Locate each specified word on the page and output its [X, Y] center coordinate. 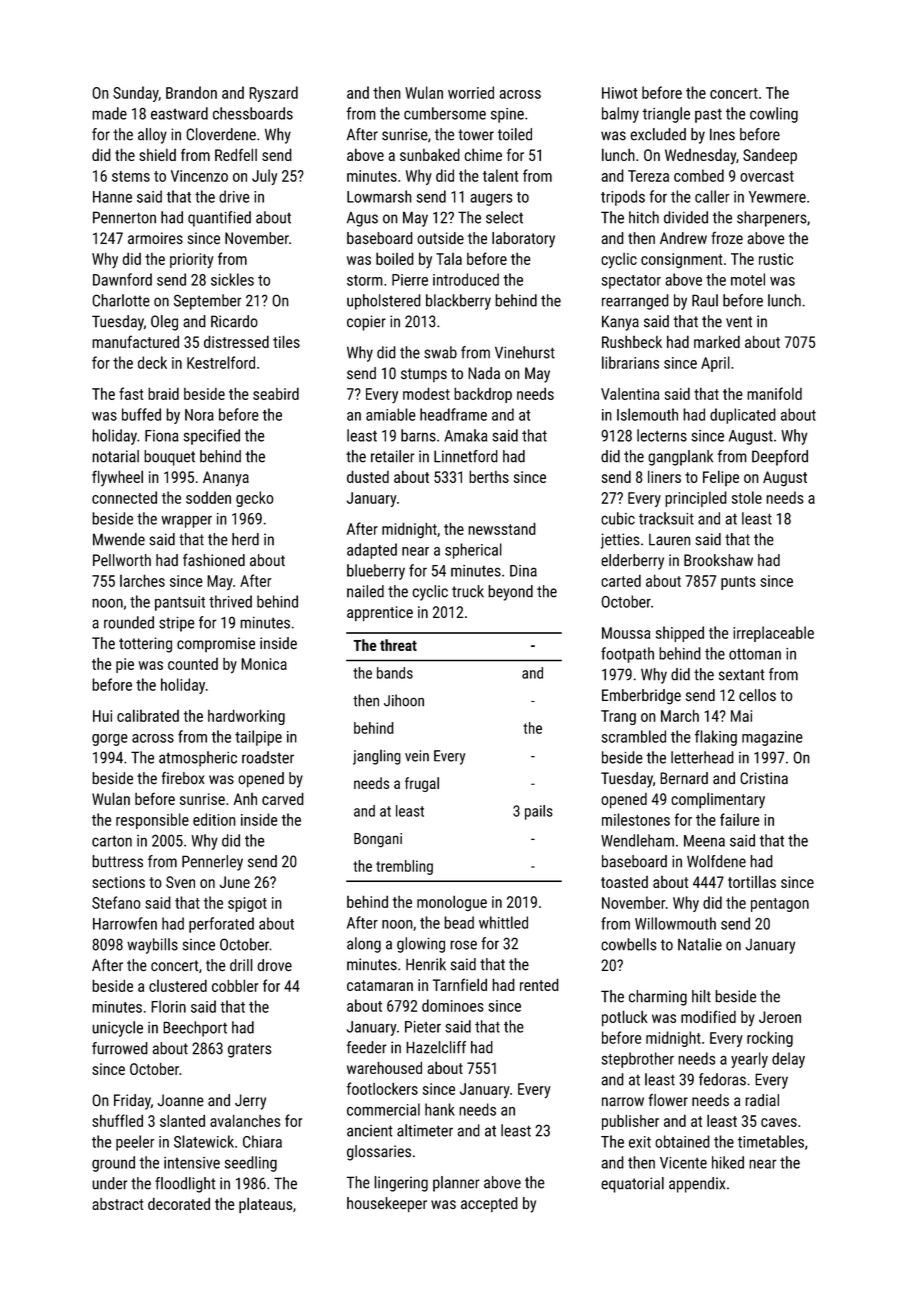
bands [395, 673]
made [109, 113]
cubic [618, 518]
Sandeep [770, 156]
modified [708, 1016]
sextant [741, 675]
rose [463, 945]
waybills [152, 946]
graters [249, 1050]
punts [738, 583]
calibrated [148, 715]
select [504, 217]
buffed [141, 414]
